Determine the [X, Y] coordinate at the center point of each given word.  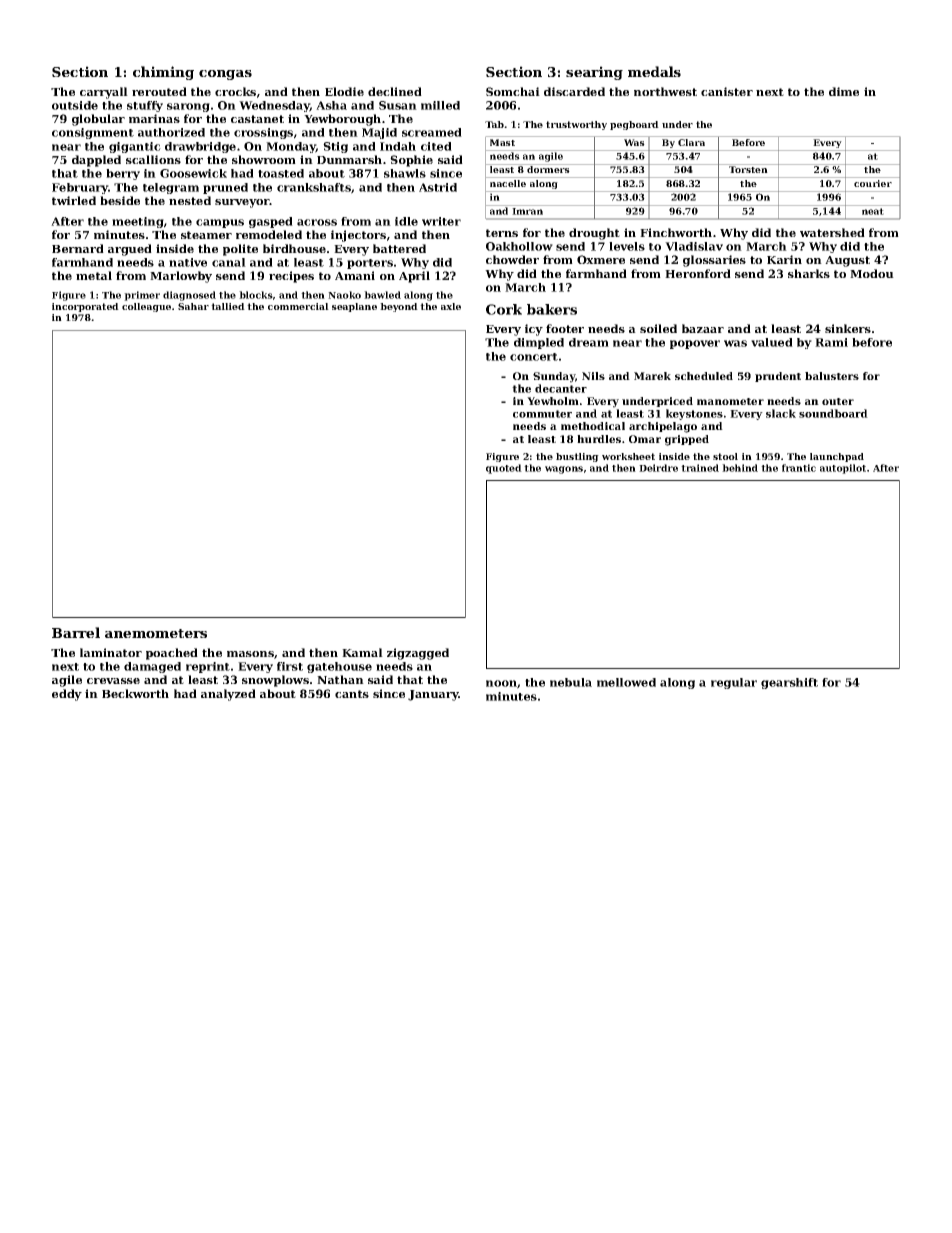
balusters [832, 376]
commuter [542, 414]
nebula [571, 682]
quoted [504, 469]
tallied [228, 306]
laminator [111, 652]
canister [727, 91]
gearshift [789, 683]
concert [534, 357]
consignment [93, 133]
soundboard [833, 413]
